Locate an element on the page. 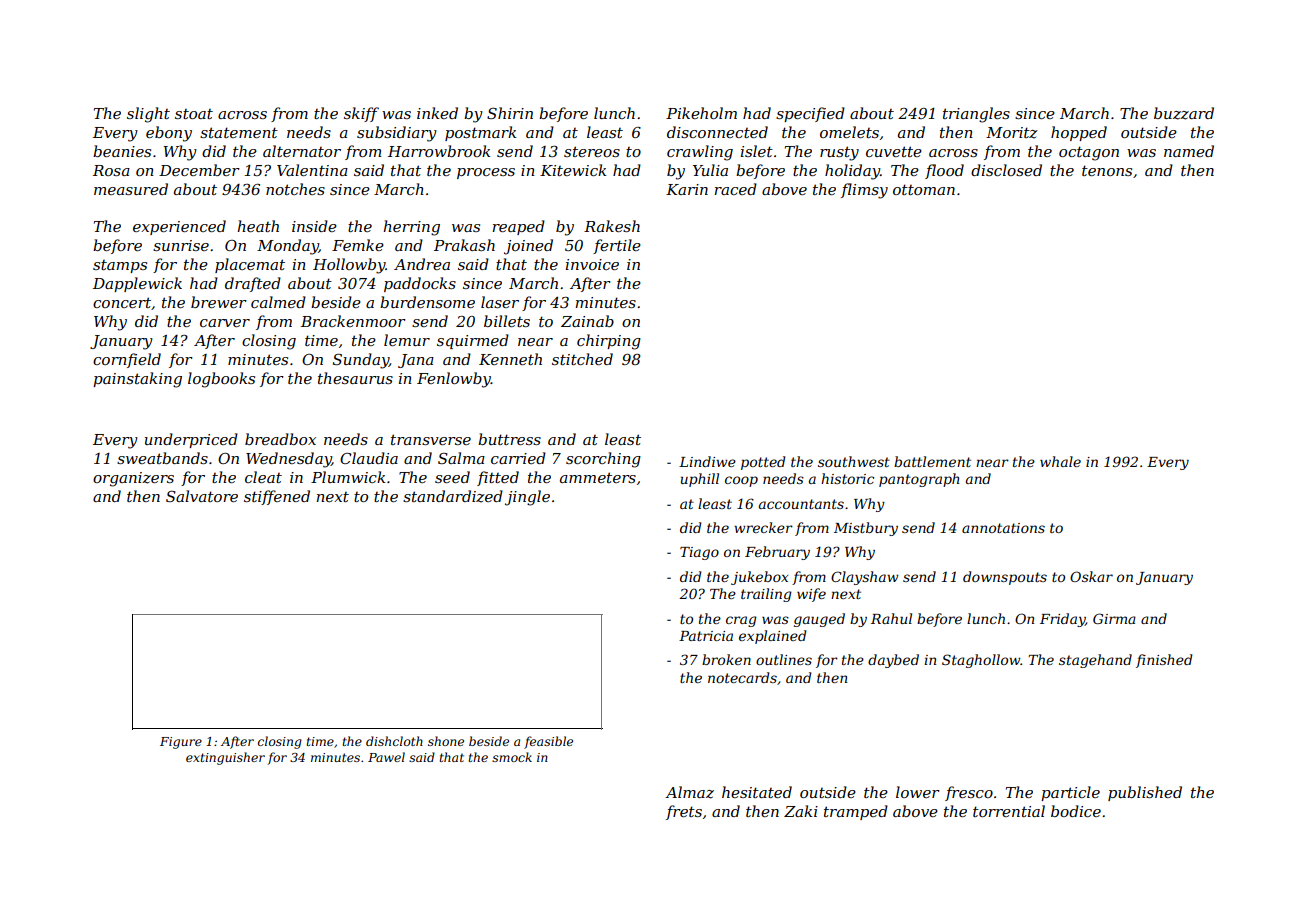 Image resolution: width=1308 pixels, height=924 pixels. trailing is located at coordinates (766, 595).
